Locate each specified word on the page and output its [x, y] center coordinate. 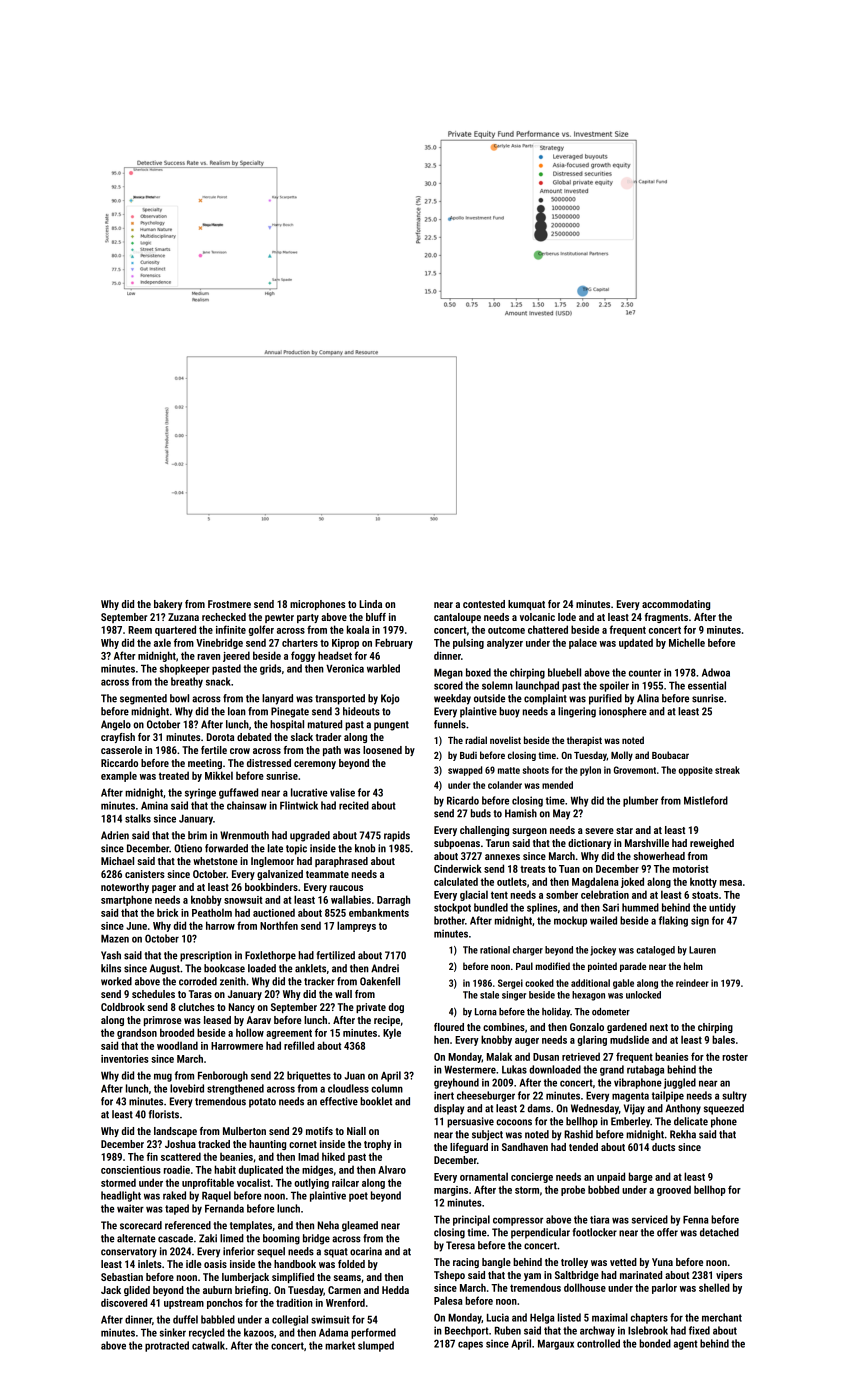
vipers [729, 1276]
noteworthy [125, 888]
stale [489, 995]
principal [471, 1220]
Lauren [702, 950]
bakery [168, 605]
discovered [124, 1302]
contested [484, 604]
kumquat [526, 605]
